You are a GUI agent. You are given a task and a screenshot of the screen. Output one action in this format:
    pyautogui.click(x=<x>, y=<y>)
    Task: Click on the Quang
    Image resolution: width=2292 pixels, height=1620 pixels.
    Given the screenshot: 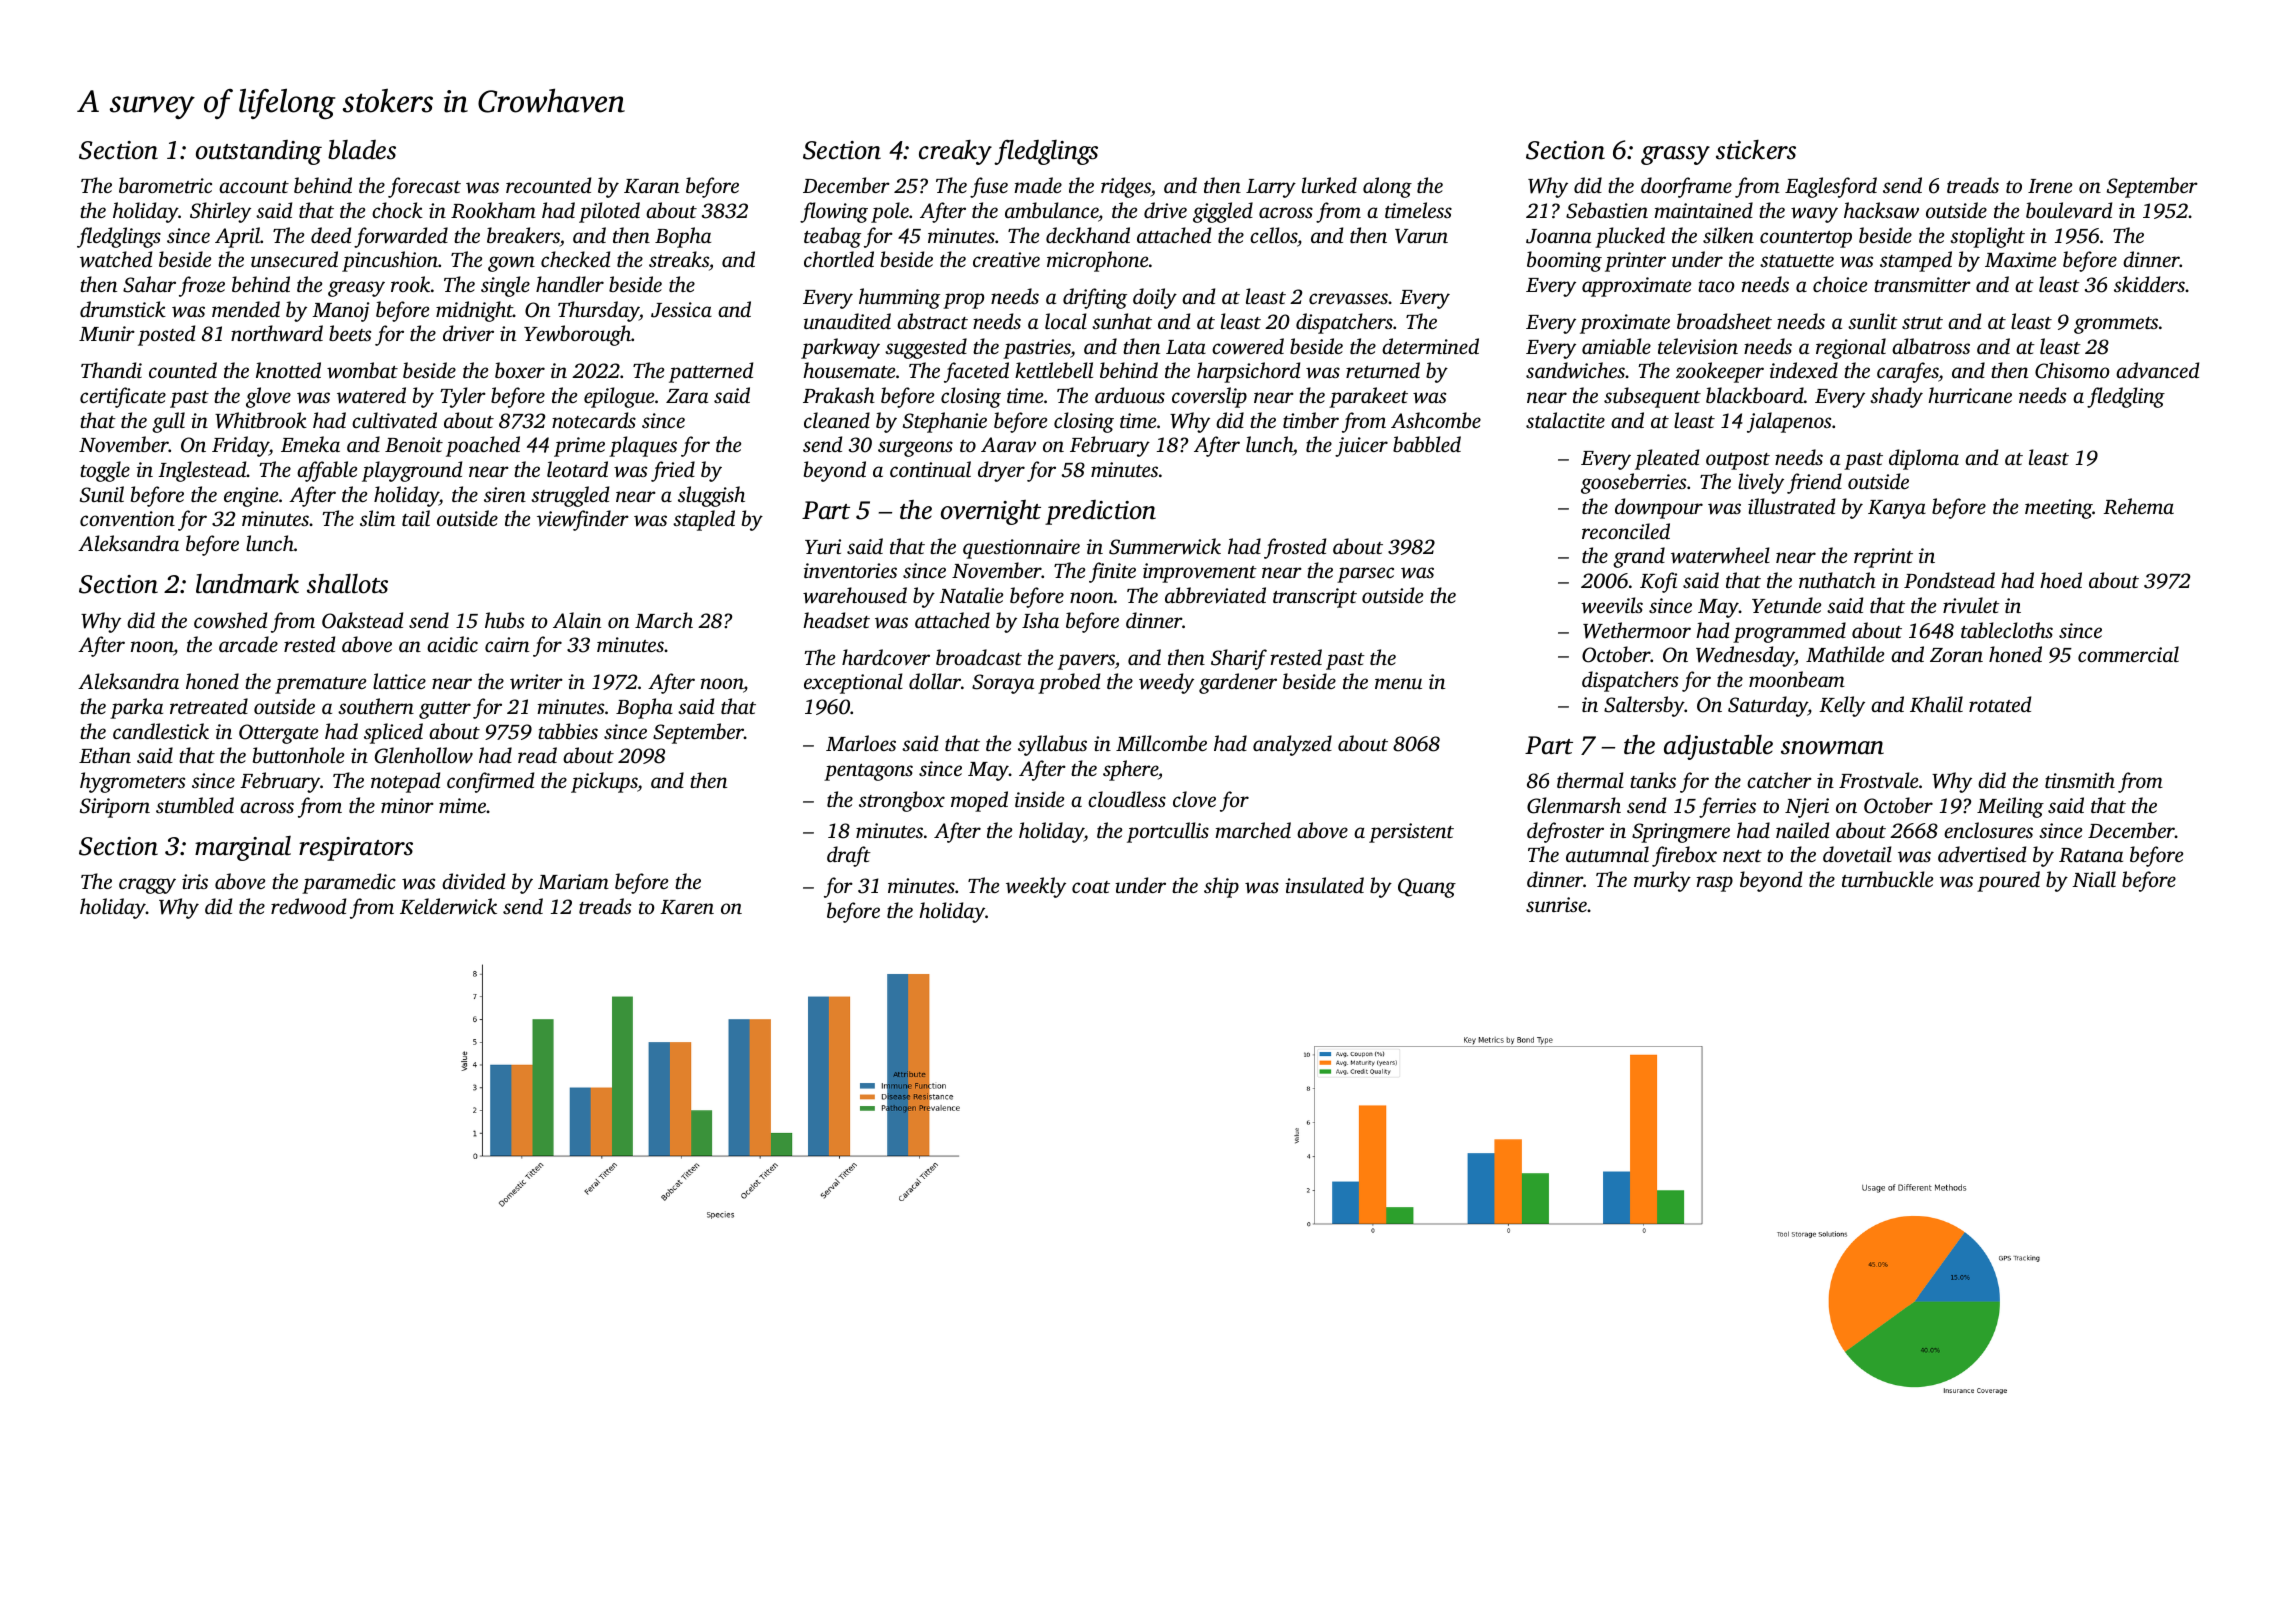 What is the action you would take?
    pyautogui.click(x=1427, y=888)
